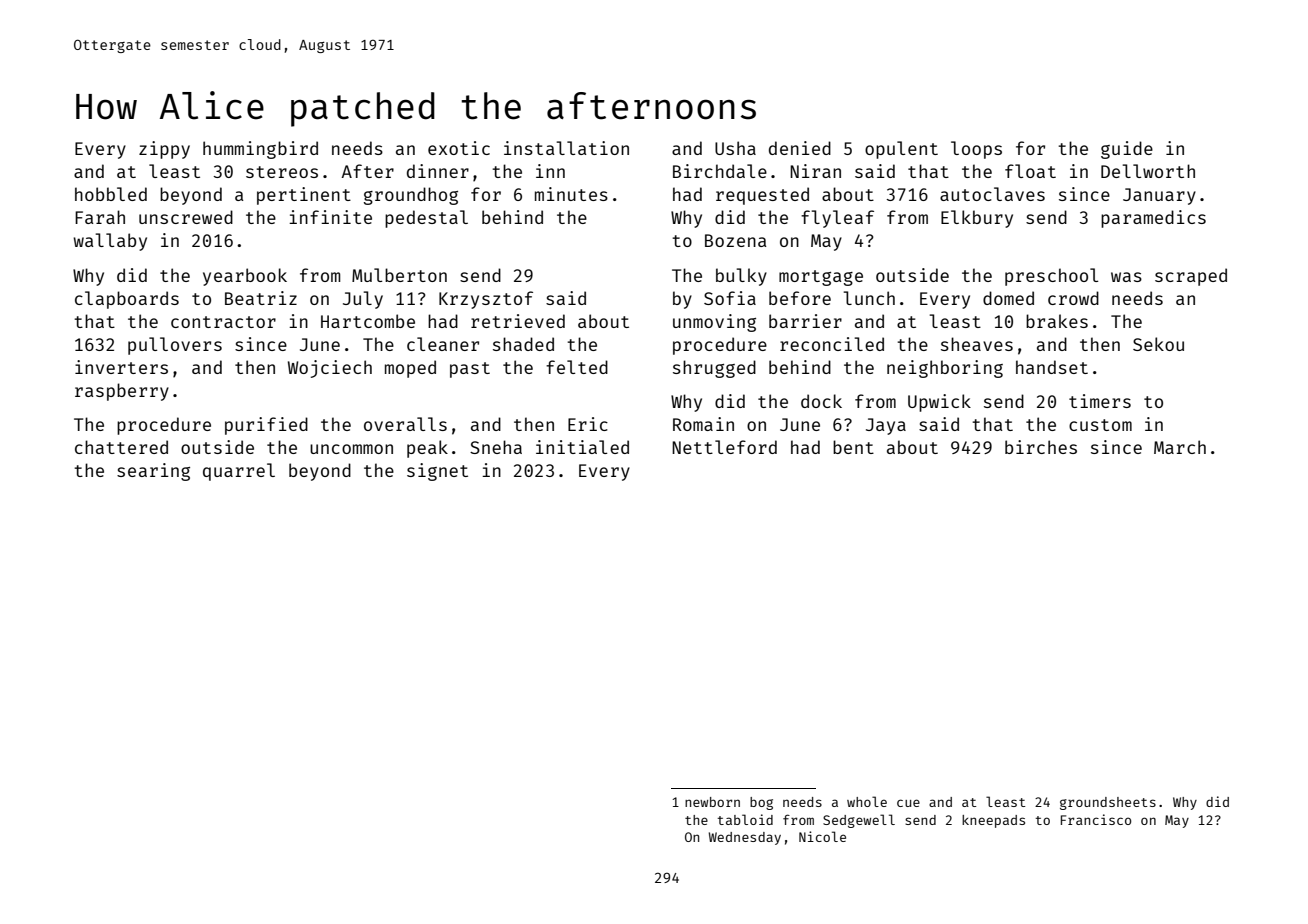  Describe the element at coordinates (1041, 447) in the document. I see `birches` at that location.
